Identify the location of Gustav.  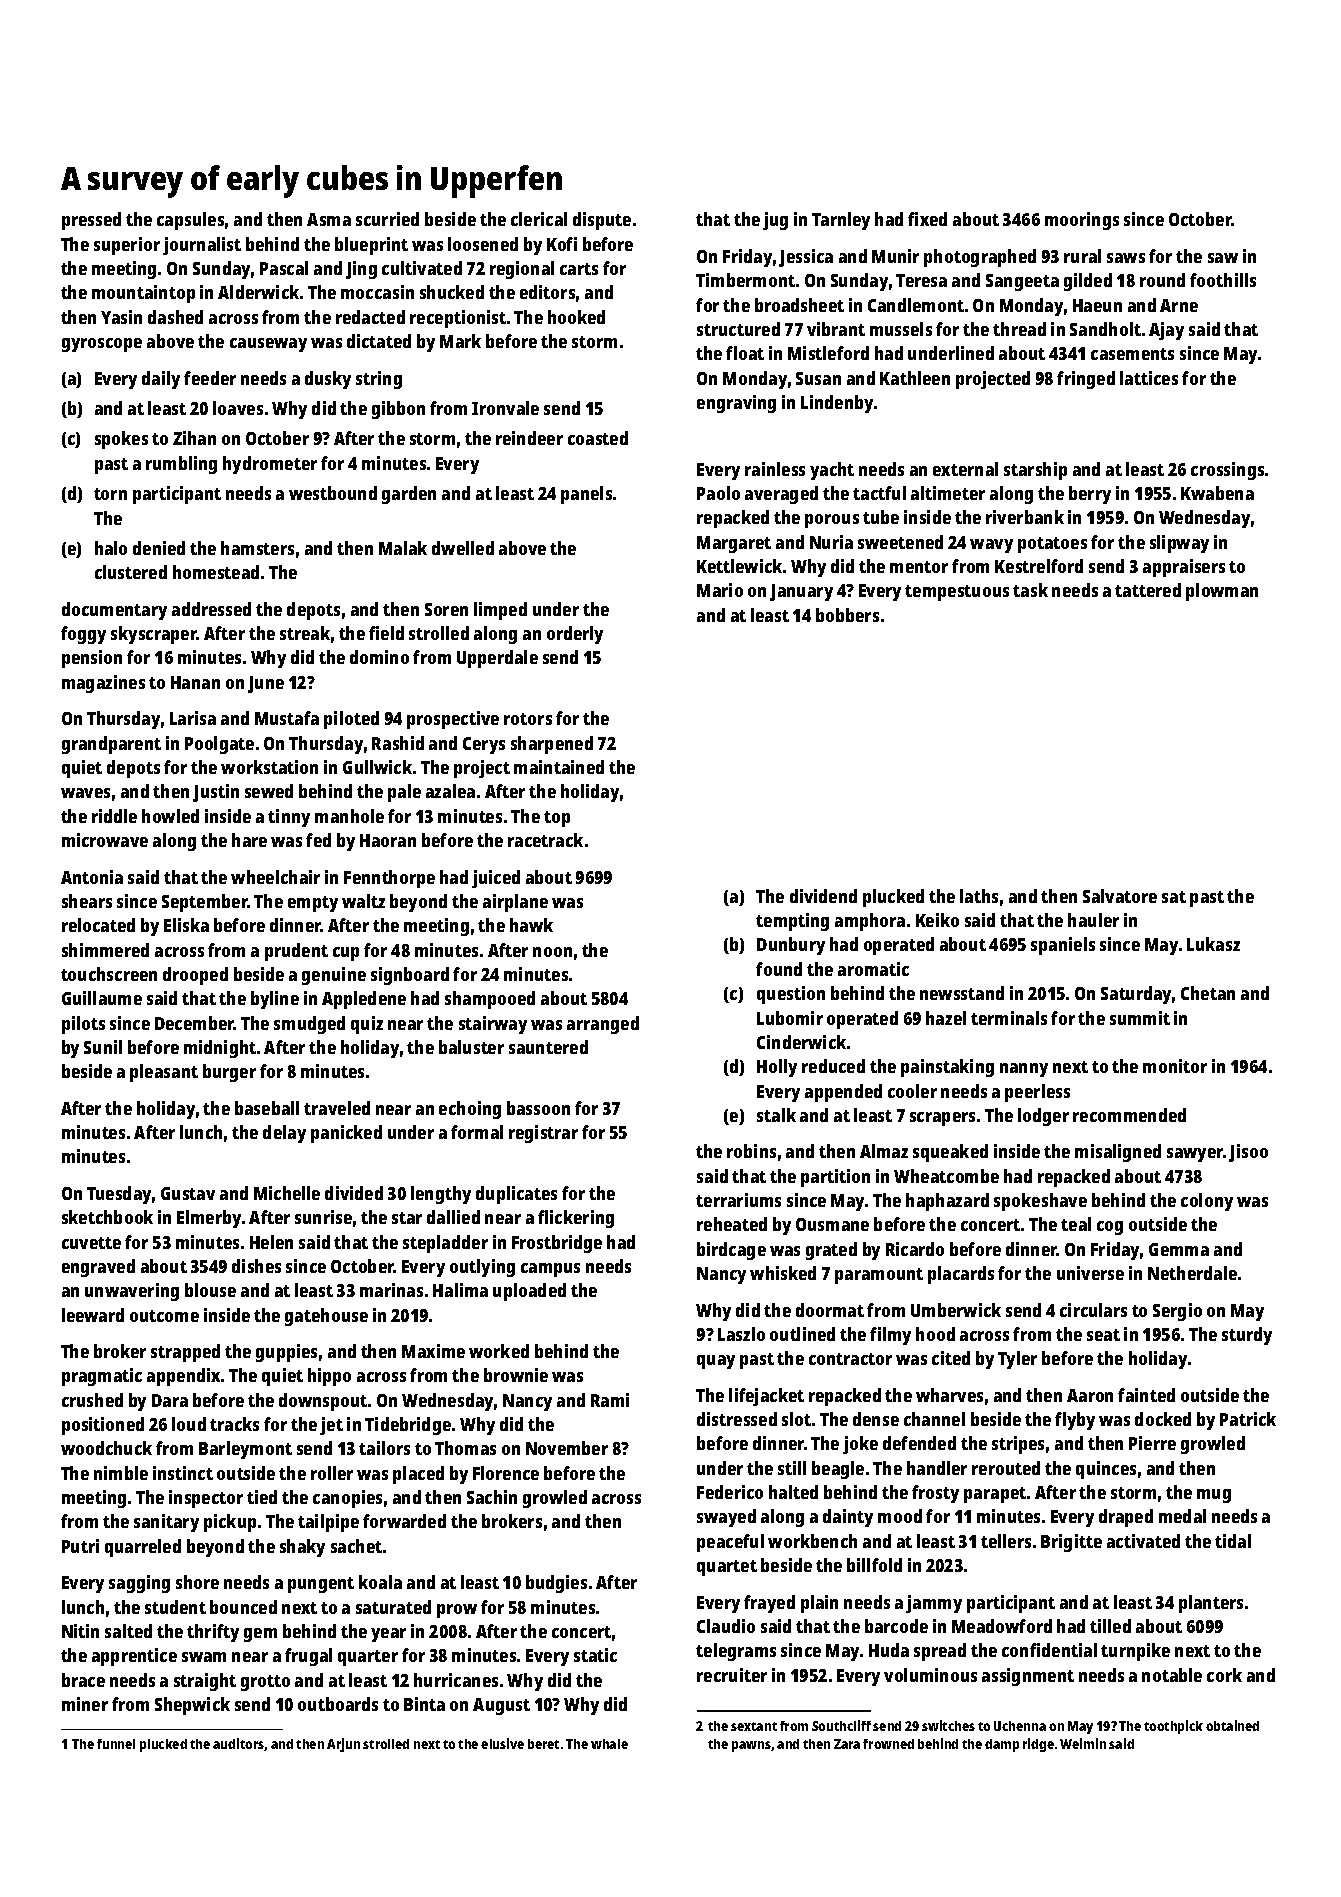
(188, 1193).
